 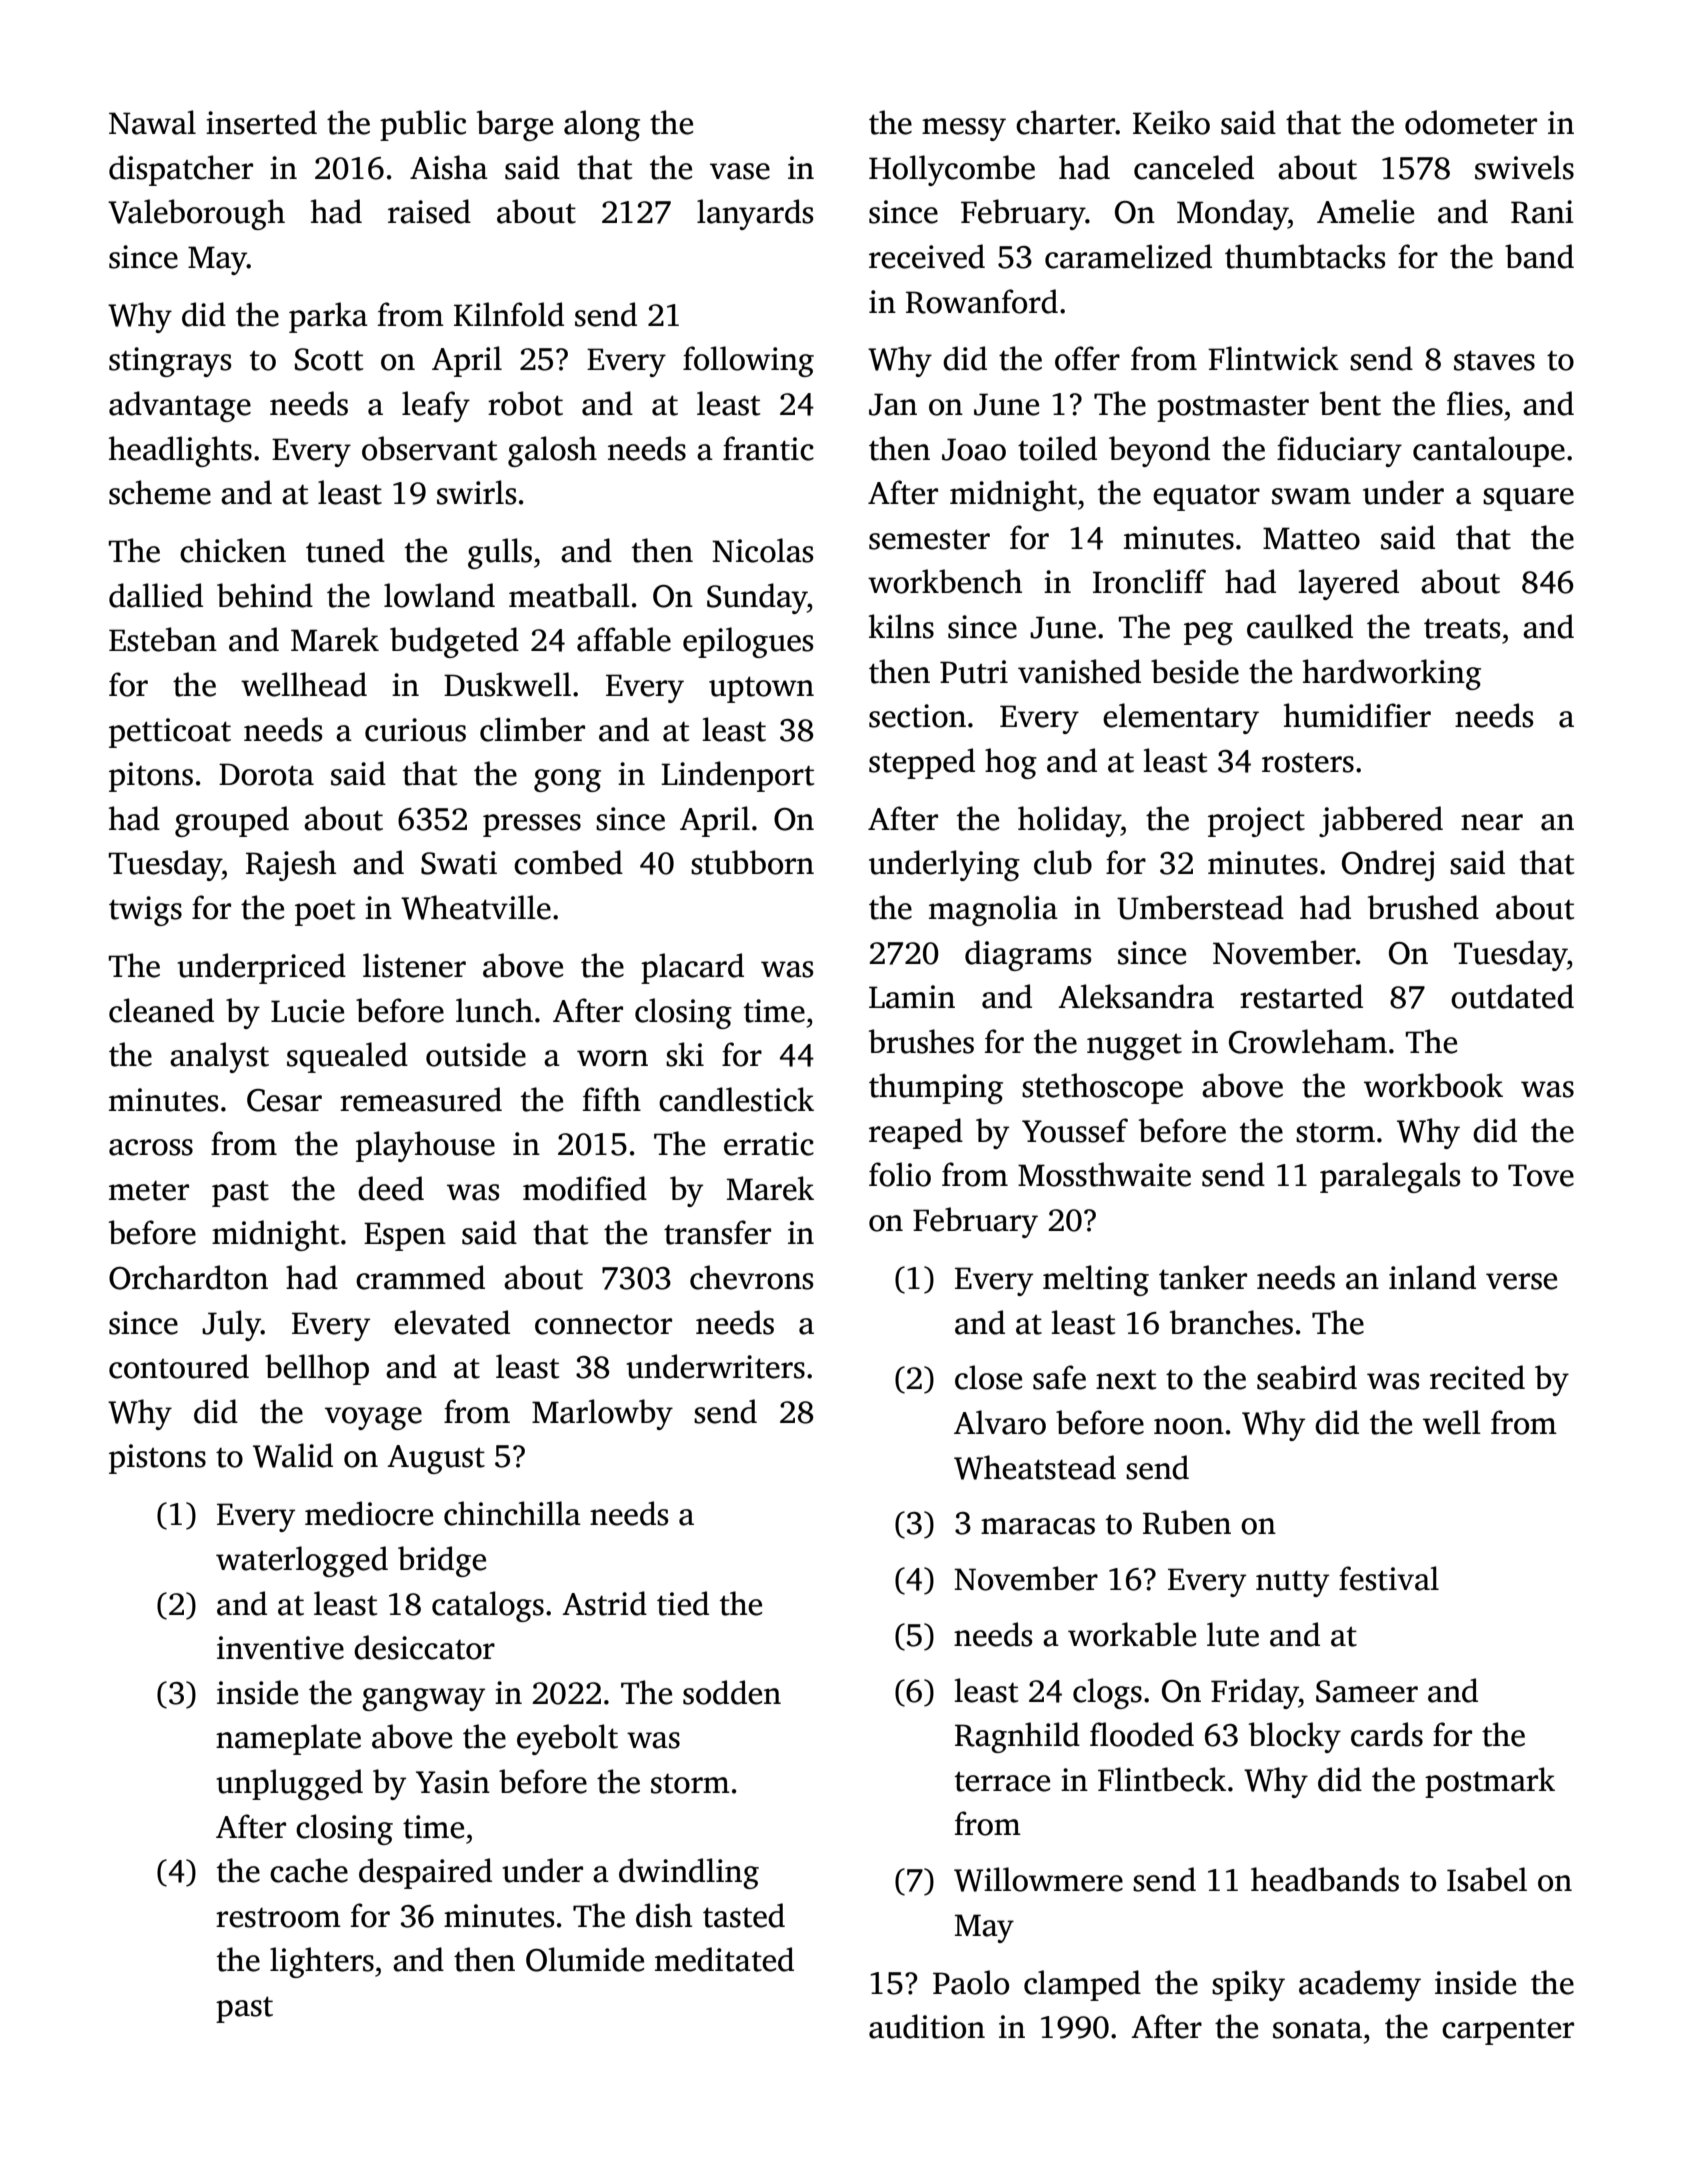 What do you see at coordinates (288, 1739) in the document?
I see `nameplate` at bounding box center [288, 1739].
